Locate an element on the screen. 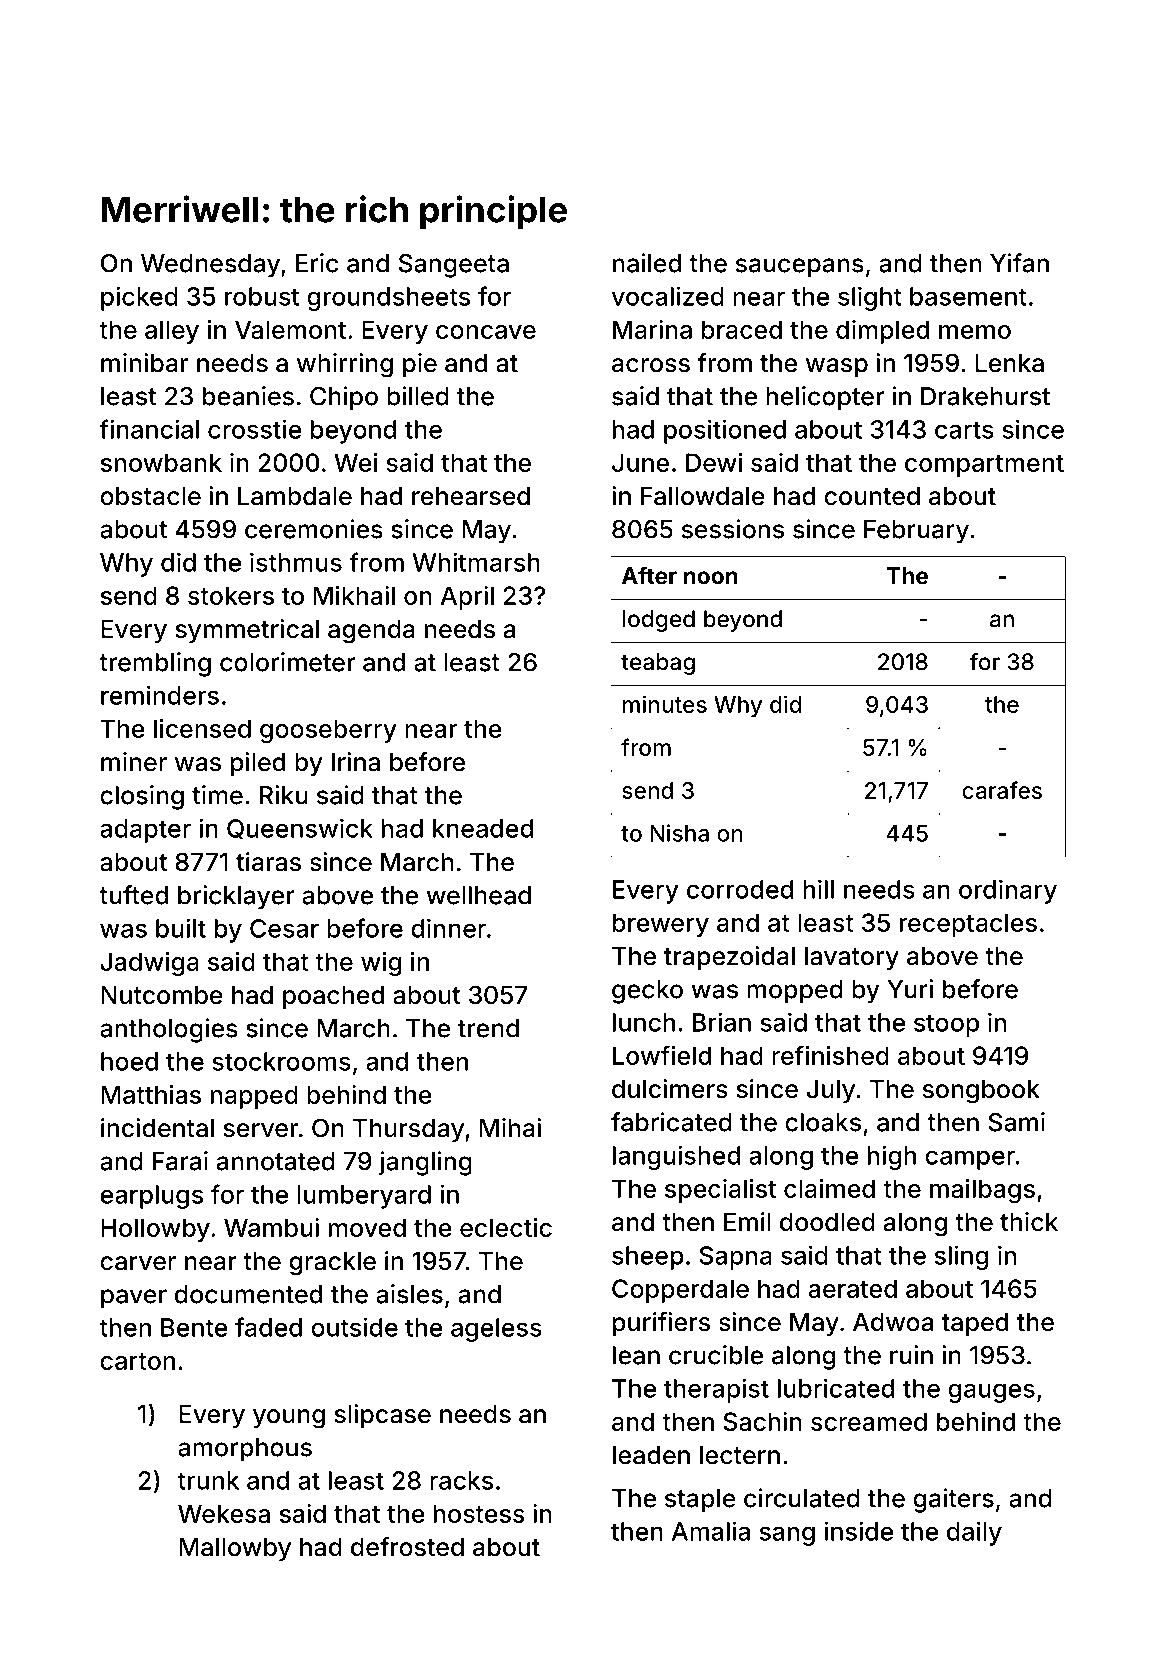  Mallowby is located at coordinates (235, 1549).
